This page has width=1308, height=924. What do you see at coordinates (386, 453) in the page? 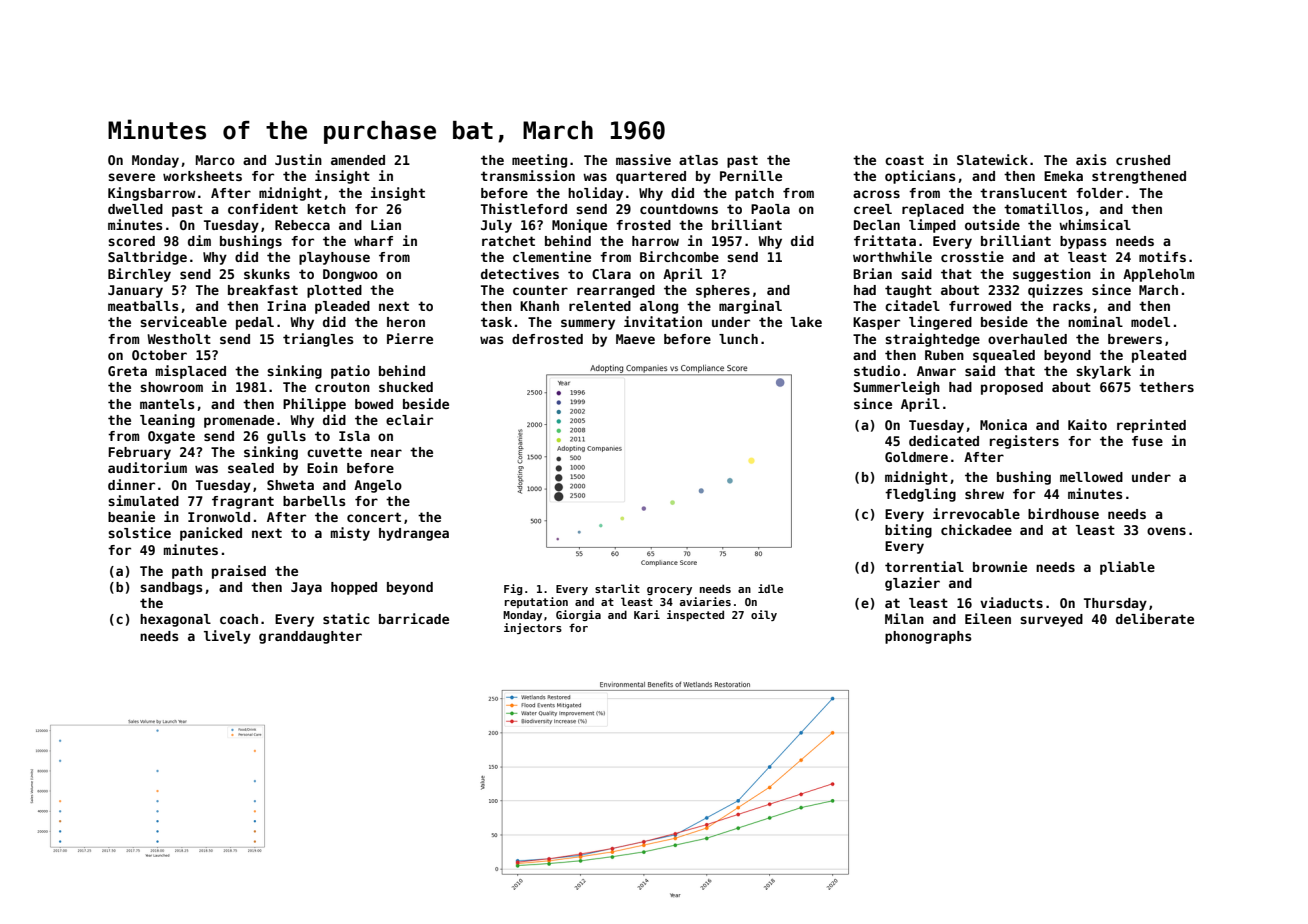
I see `near` at bounding box center [386, 453].
